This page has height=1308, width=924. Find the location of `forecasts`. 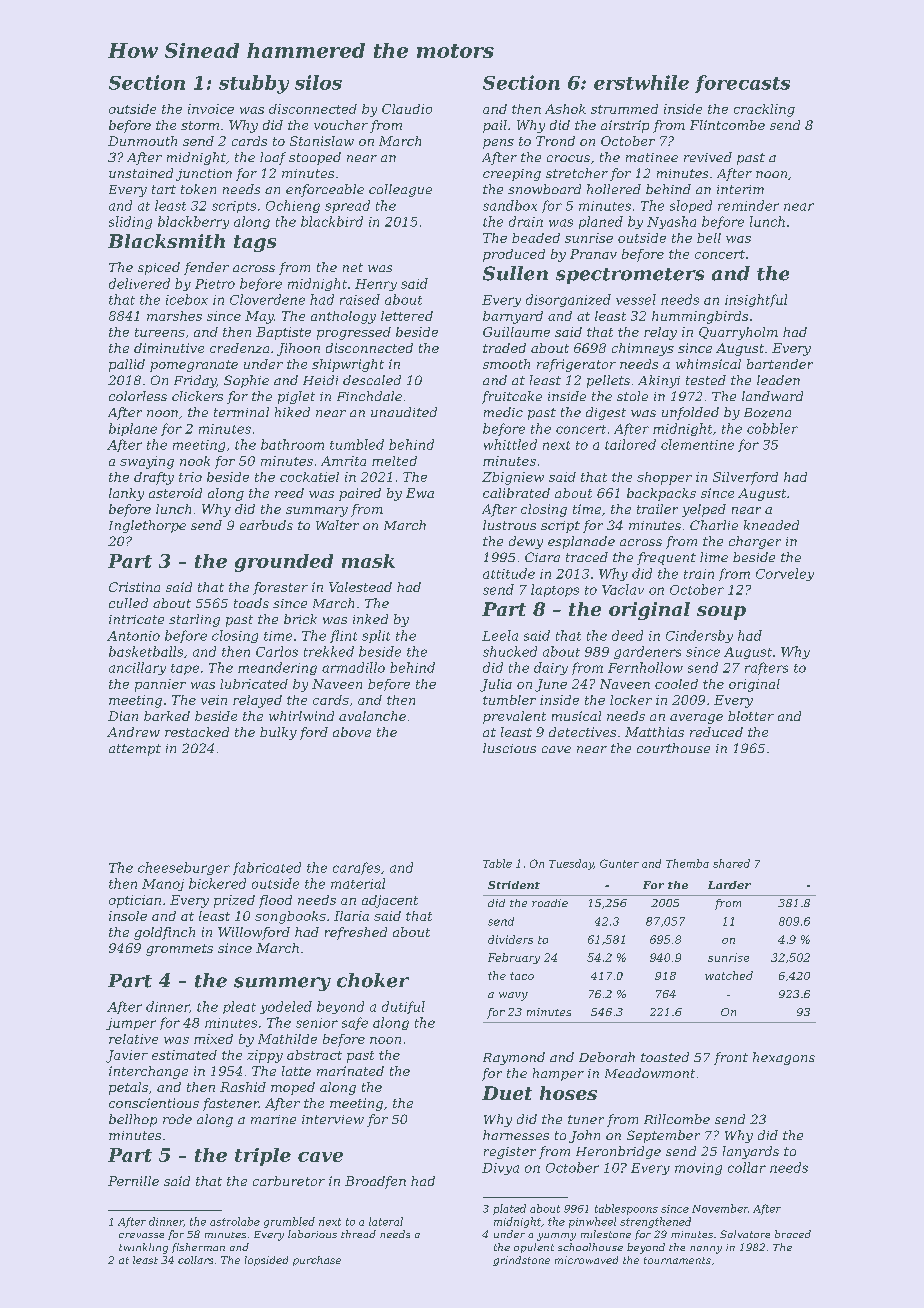

forecasts is located at coordinates (742, 84).
